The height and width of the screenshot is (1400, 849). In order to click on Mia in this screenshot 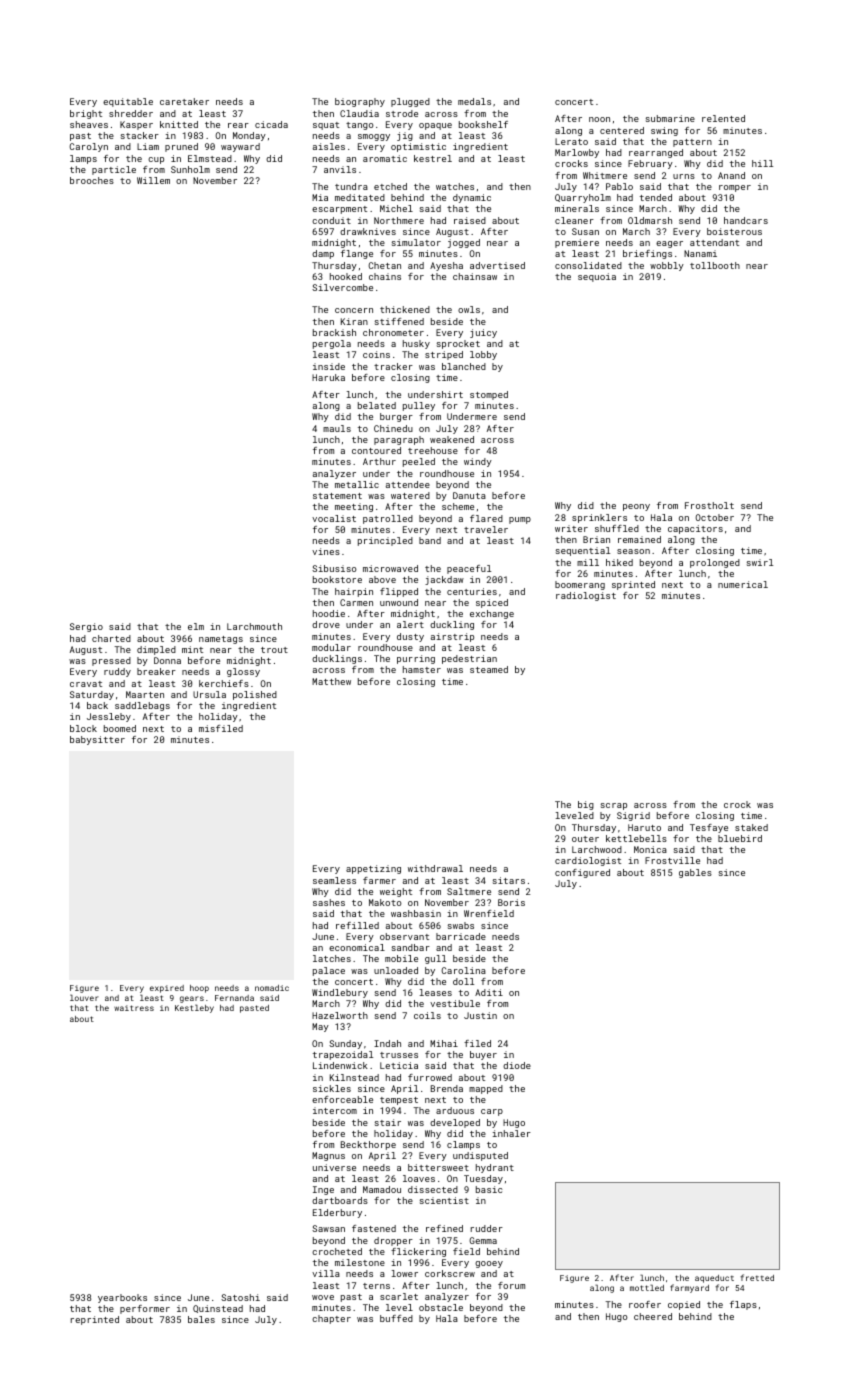, I will do `click(320, 197)`.
